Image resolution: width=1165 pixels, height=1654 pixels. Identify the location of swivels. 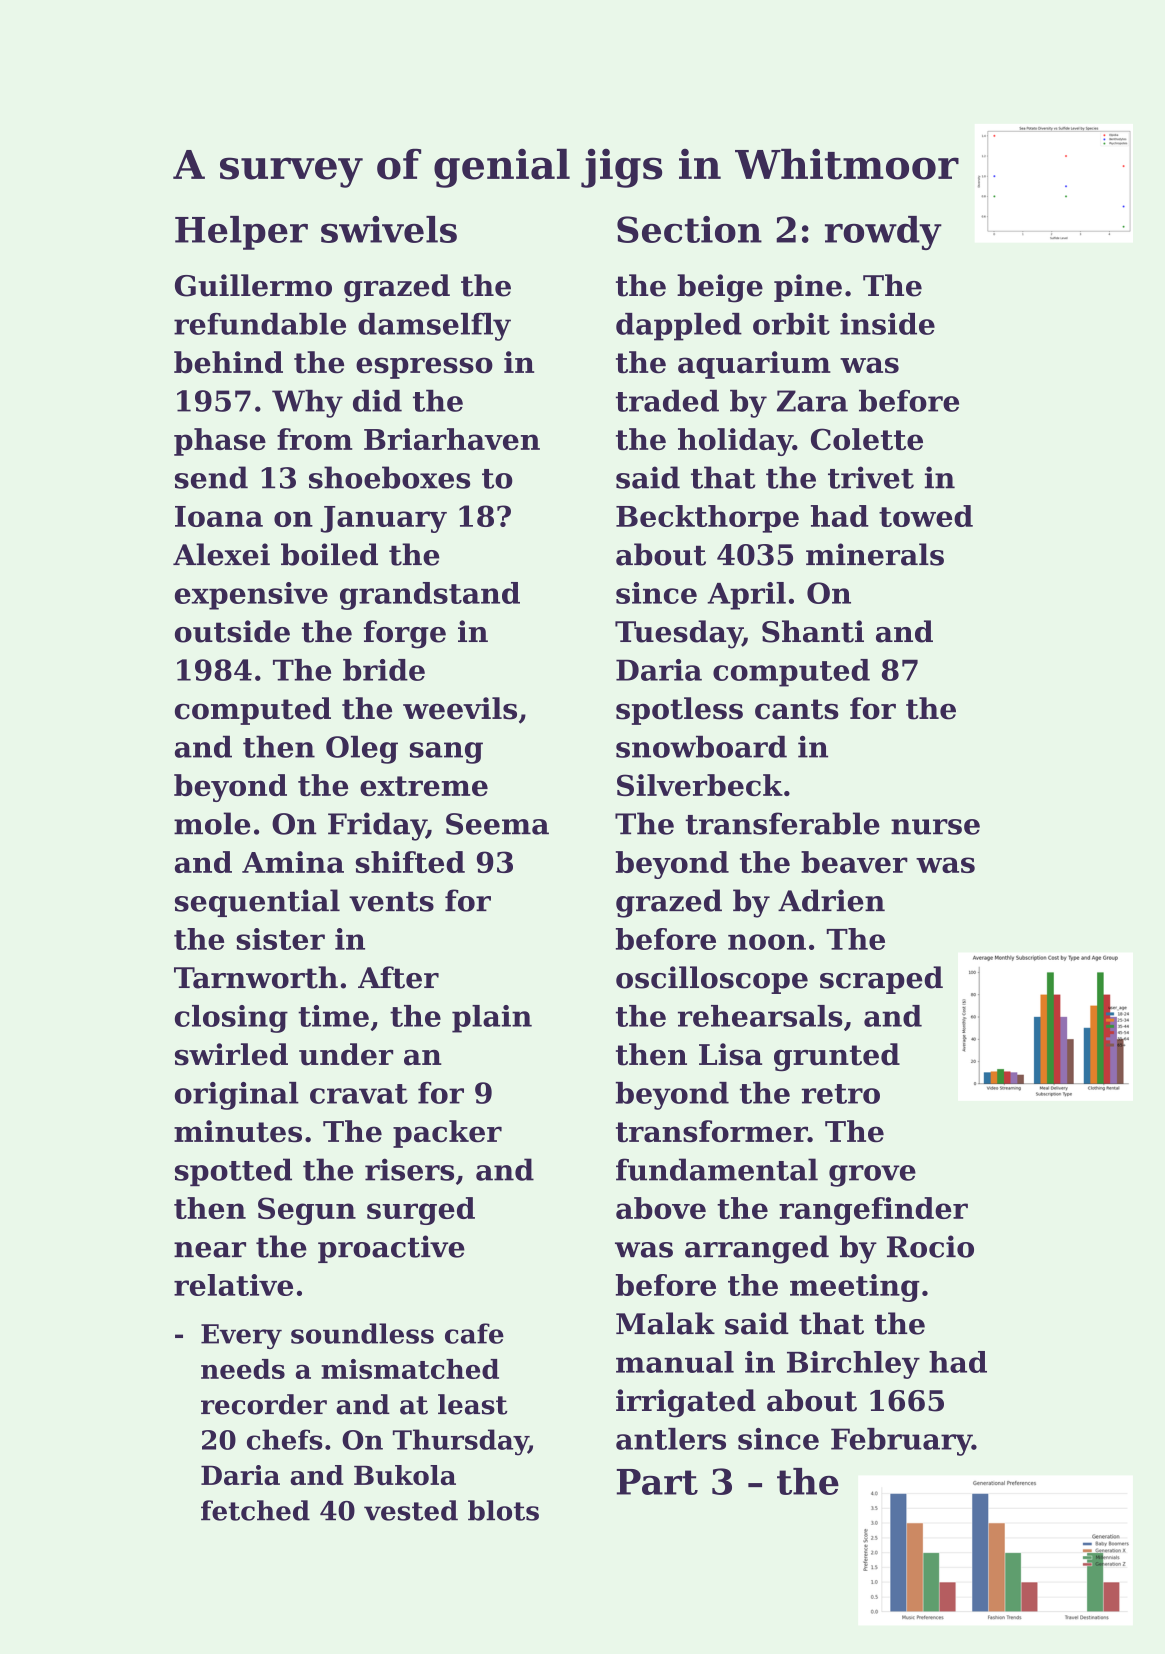
(389, 229).
